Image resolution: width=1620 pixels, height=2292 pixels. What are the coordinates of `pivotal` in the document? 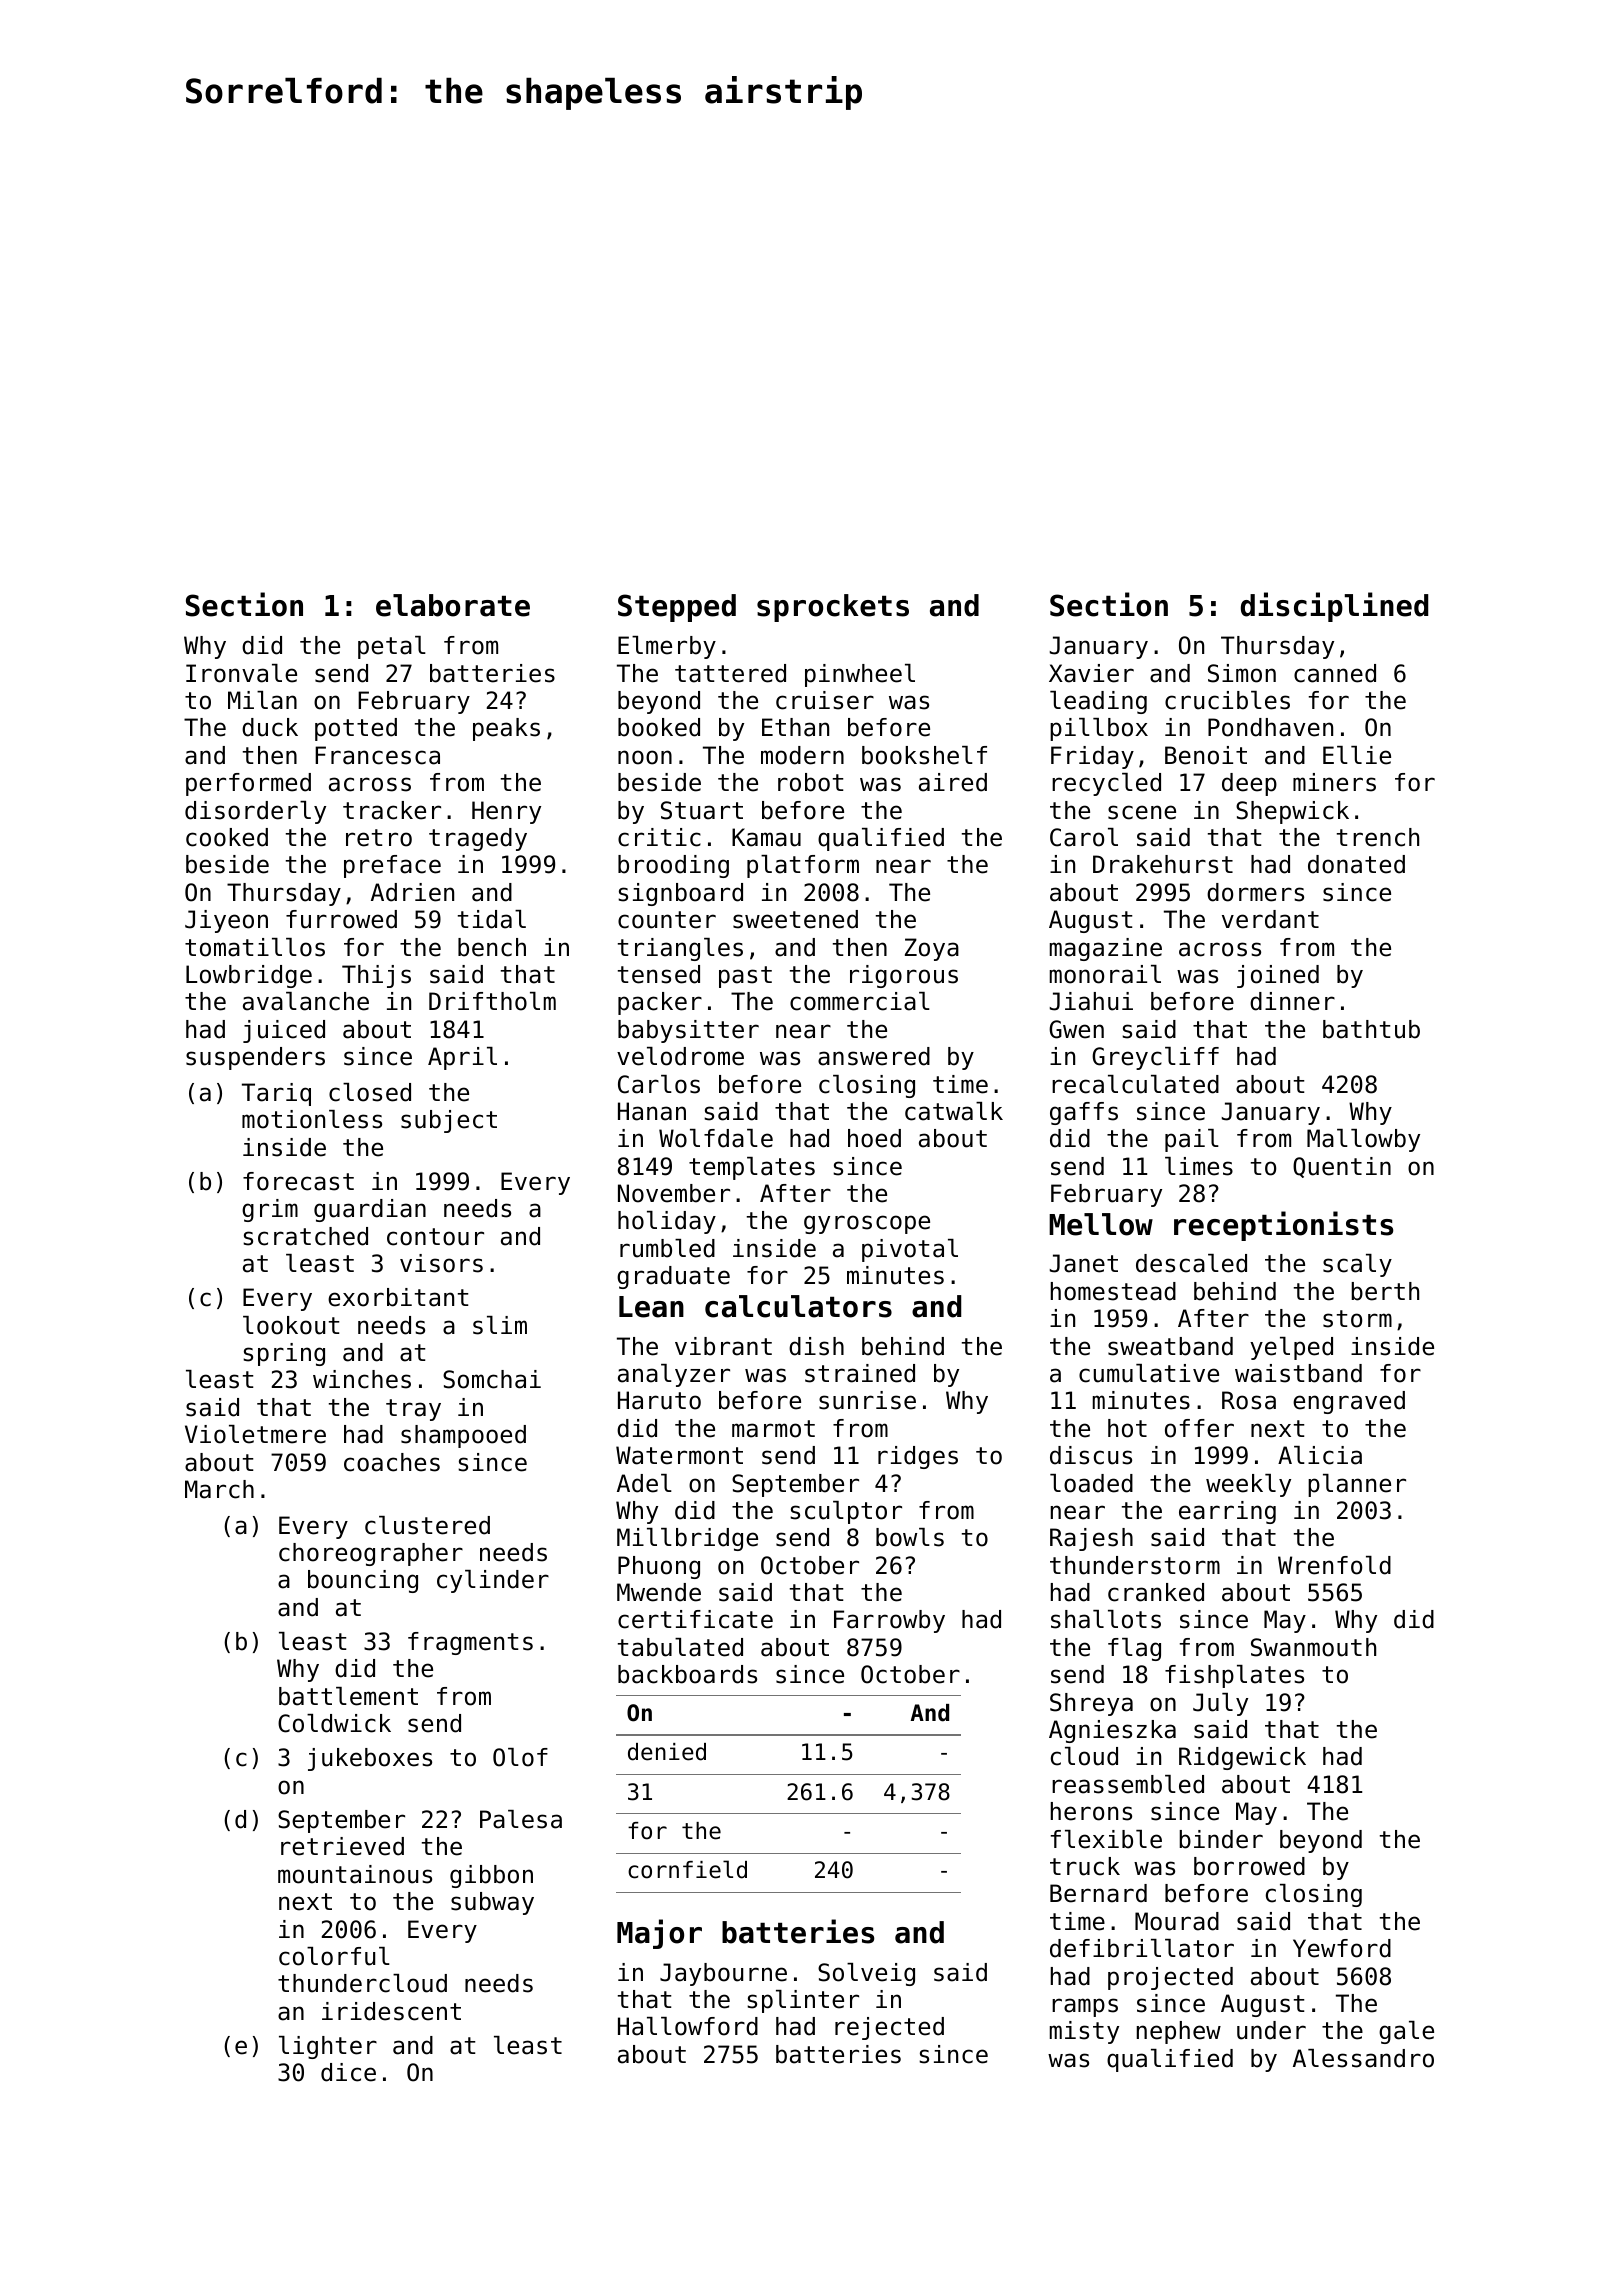 It's located at (910, 1250).
